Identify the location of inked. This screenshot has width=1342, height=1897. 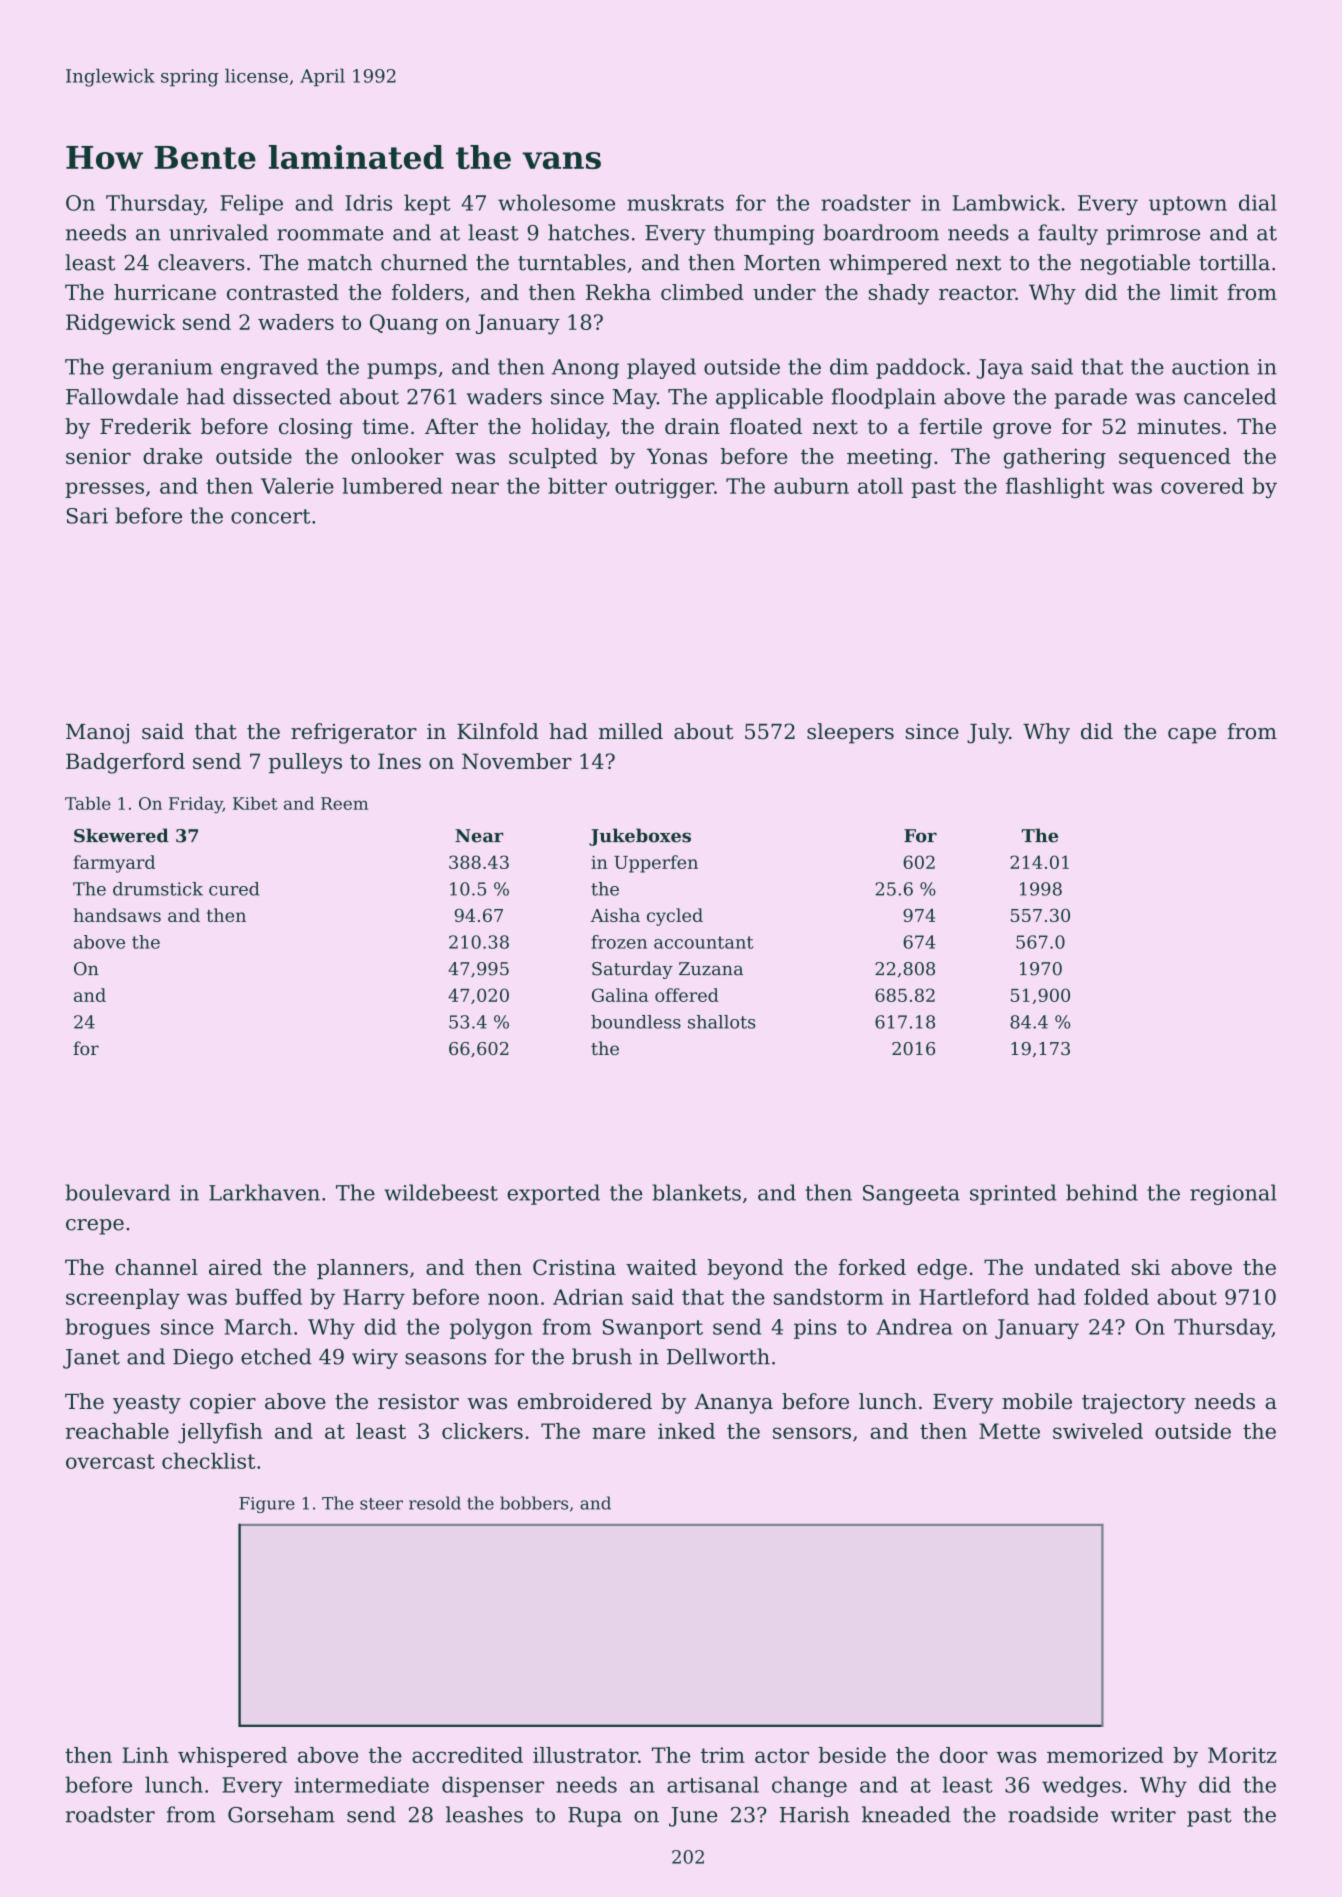
(686, 1431).
